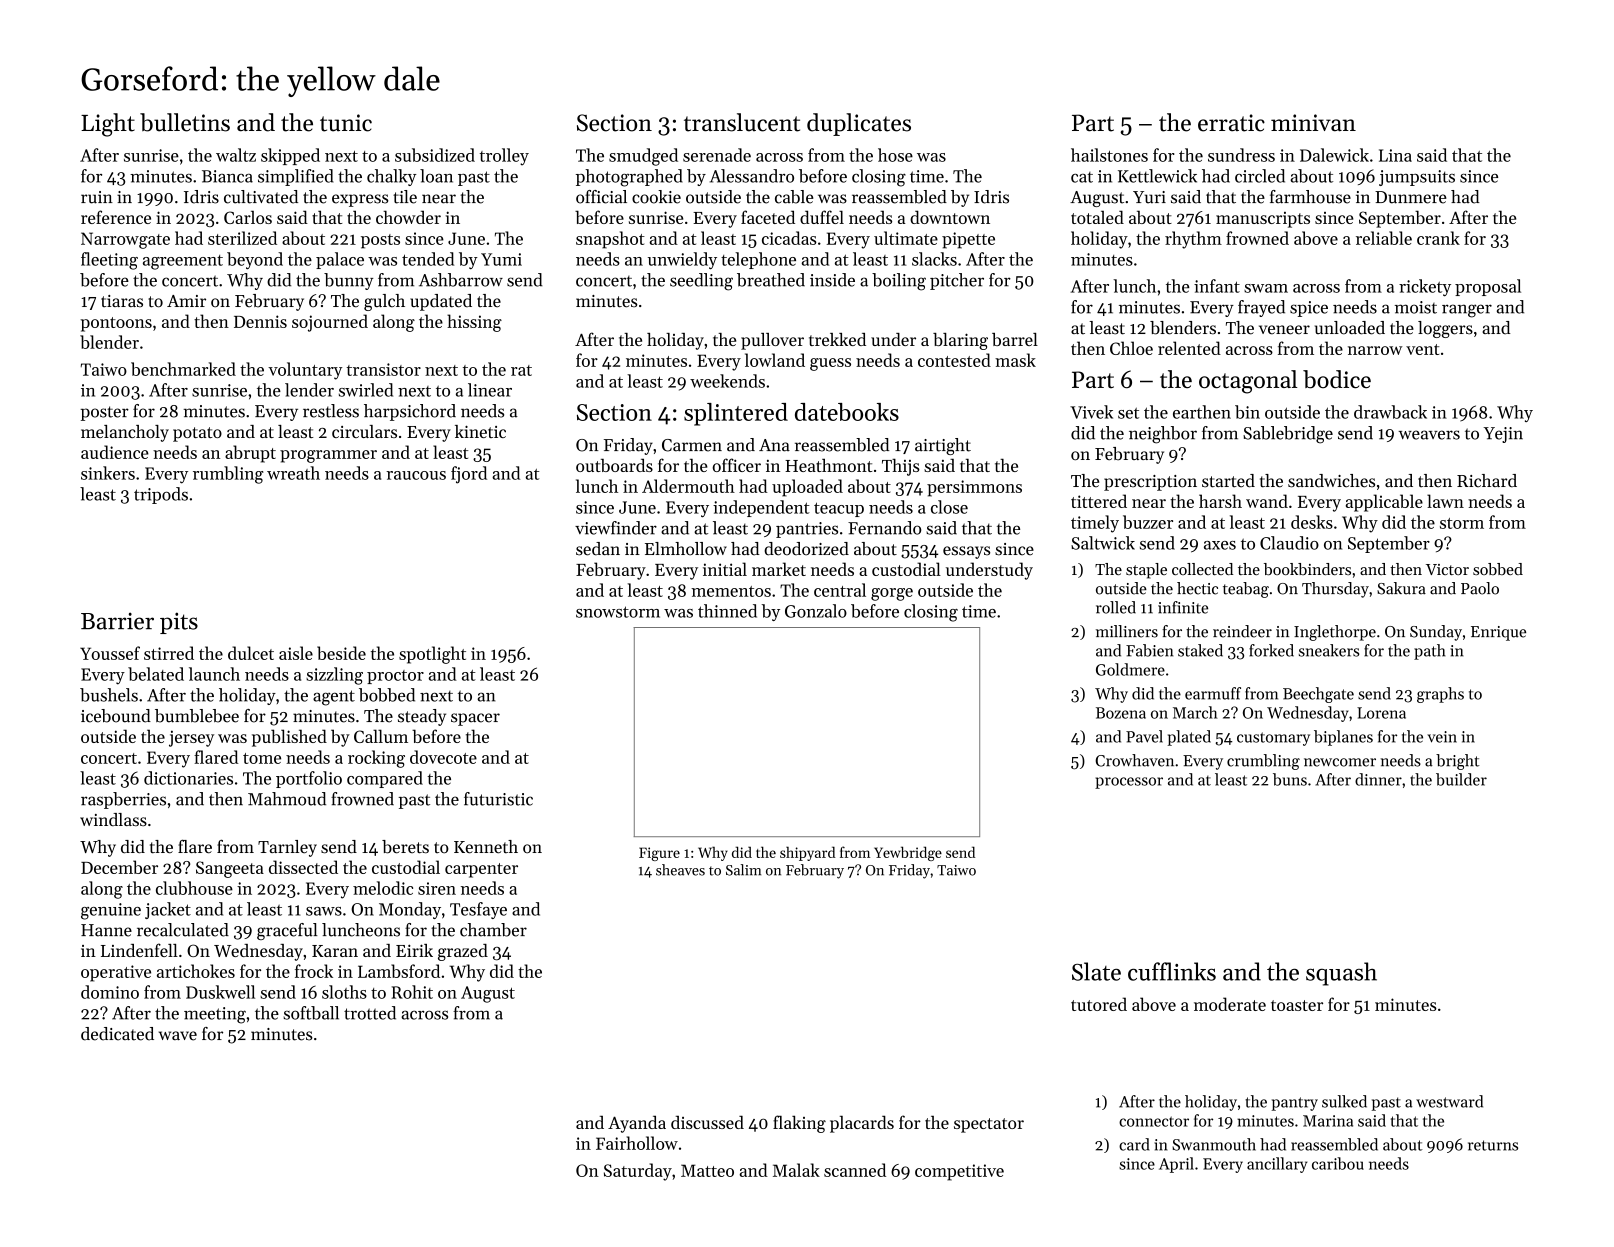 The height and width of the screenshot is (1247, 1614). Describe the element at coordinates (1220, 501) in the screenshot. I see `harsh` at that location.
